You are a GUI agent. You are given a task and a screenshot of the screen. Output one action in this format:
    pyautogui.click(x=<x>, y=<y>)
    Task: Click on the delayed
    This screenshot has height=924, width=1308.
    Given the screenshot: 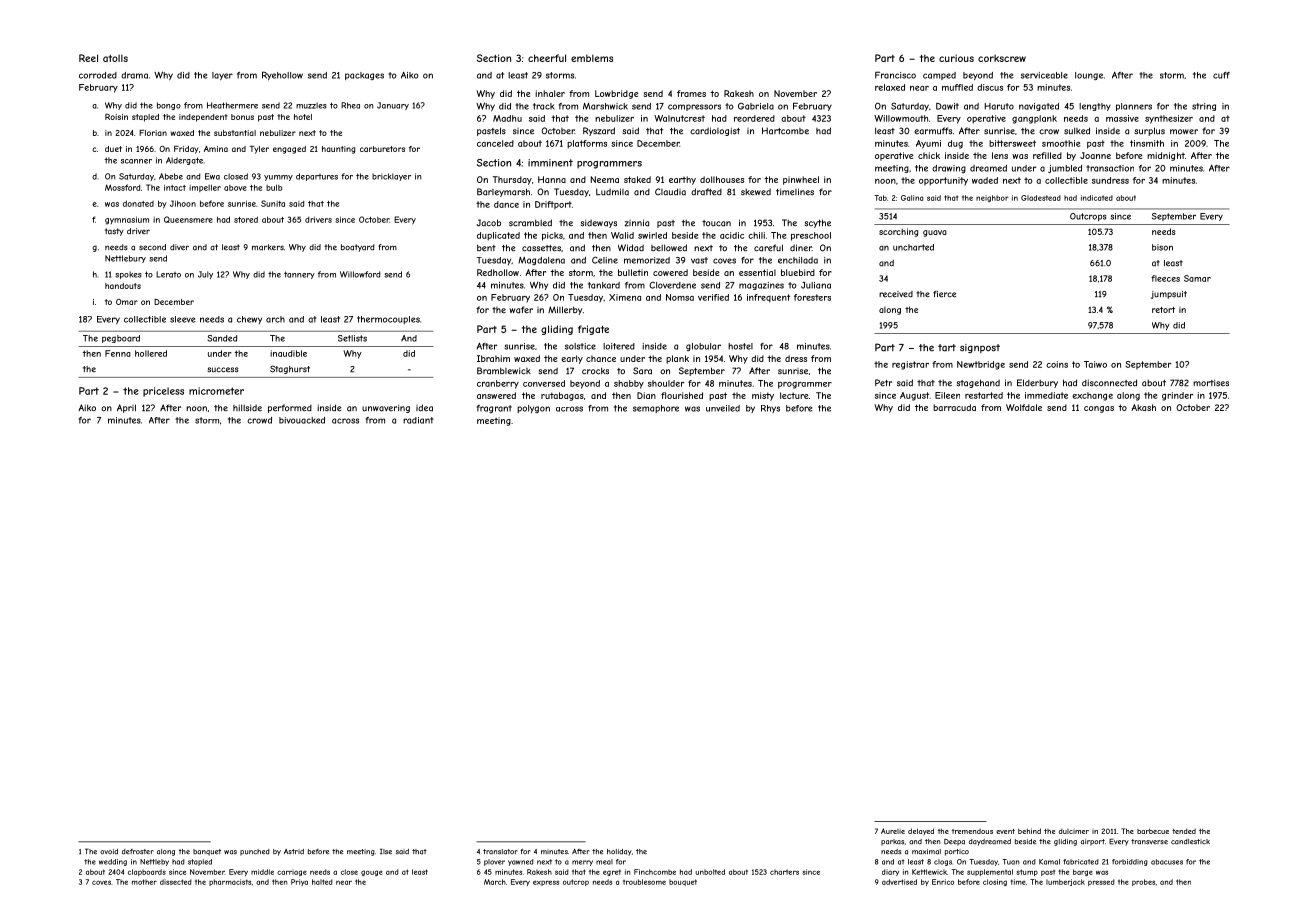 What is the action you would take?
    pyautogui.click(x=921, y=831)
